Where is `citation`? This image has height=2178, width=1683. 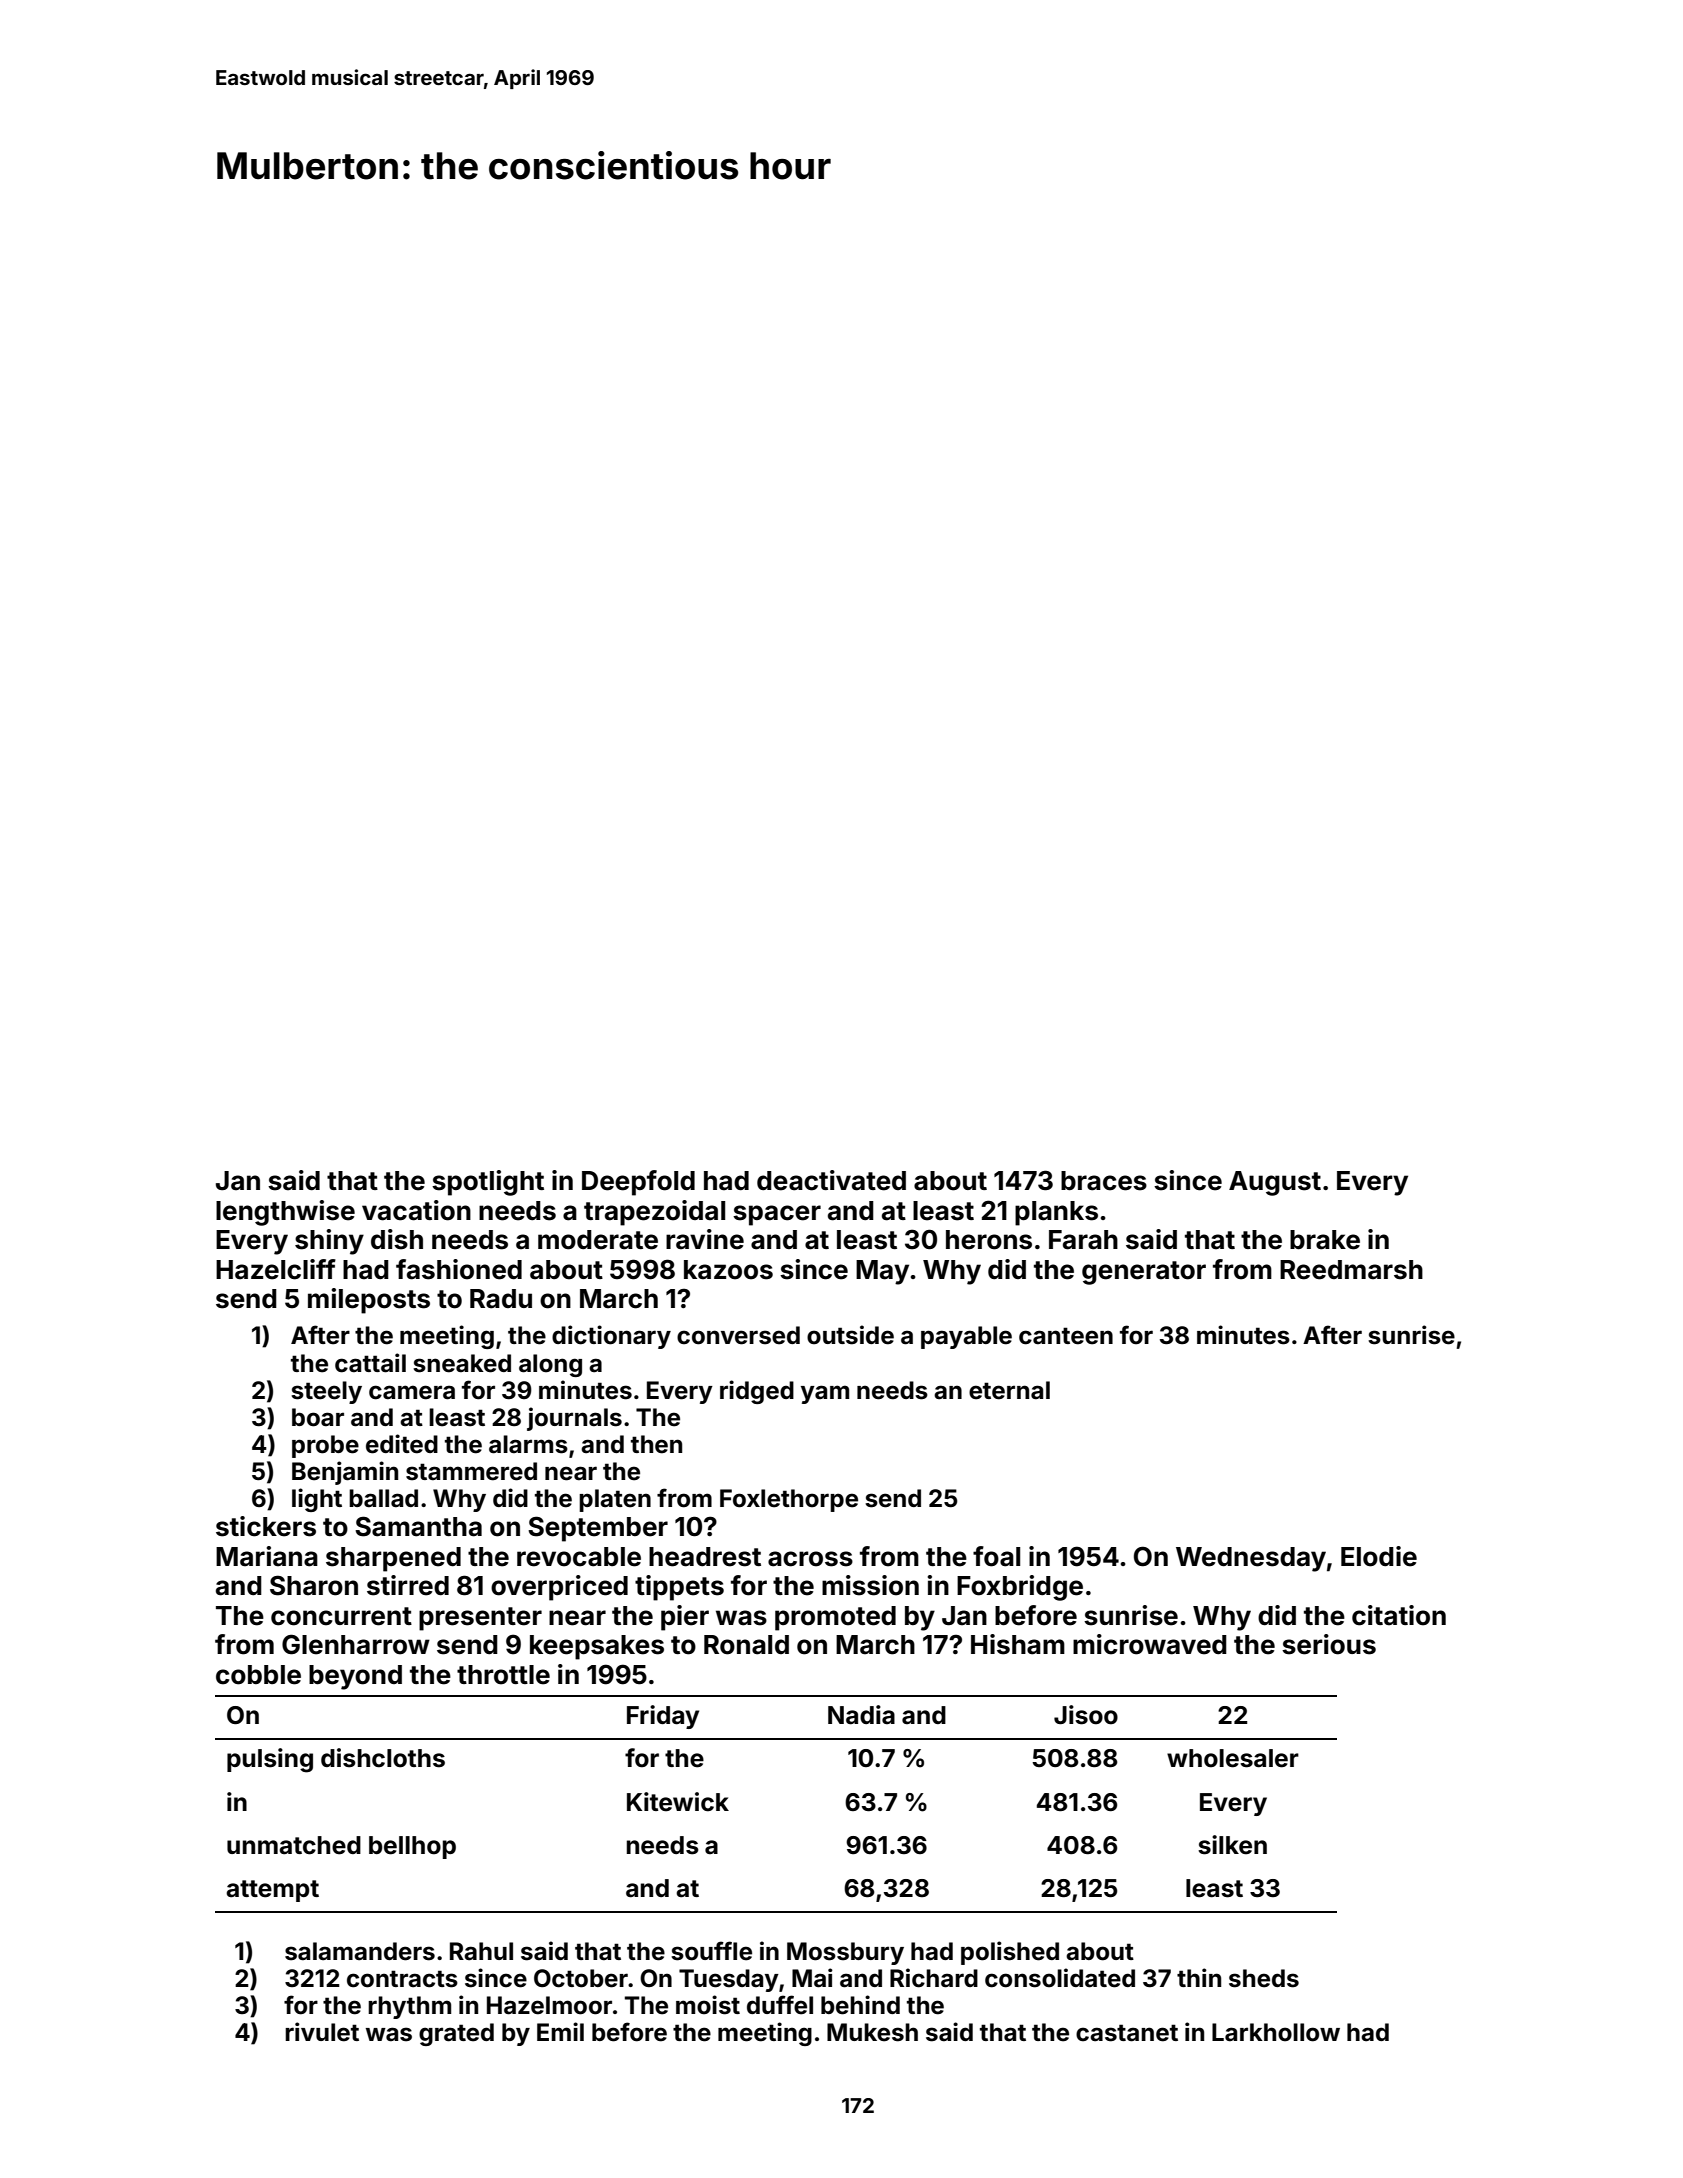 citation is located at coordinates (1399, 1615).
